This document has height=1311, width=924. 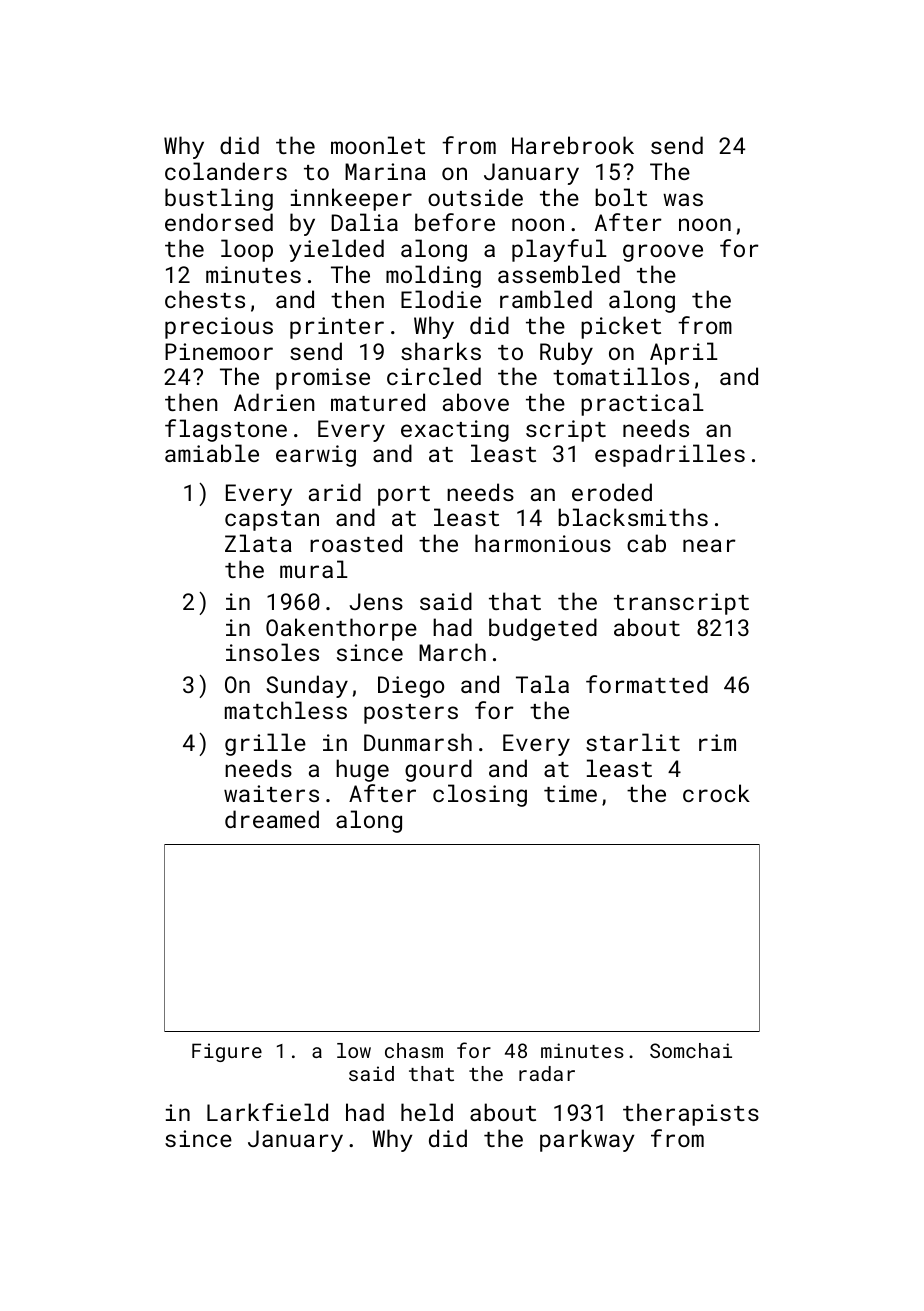 I want to click on moonlet, so click(x=378, y=145).
